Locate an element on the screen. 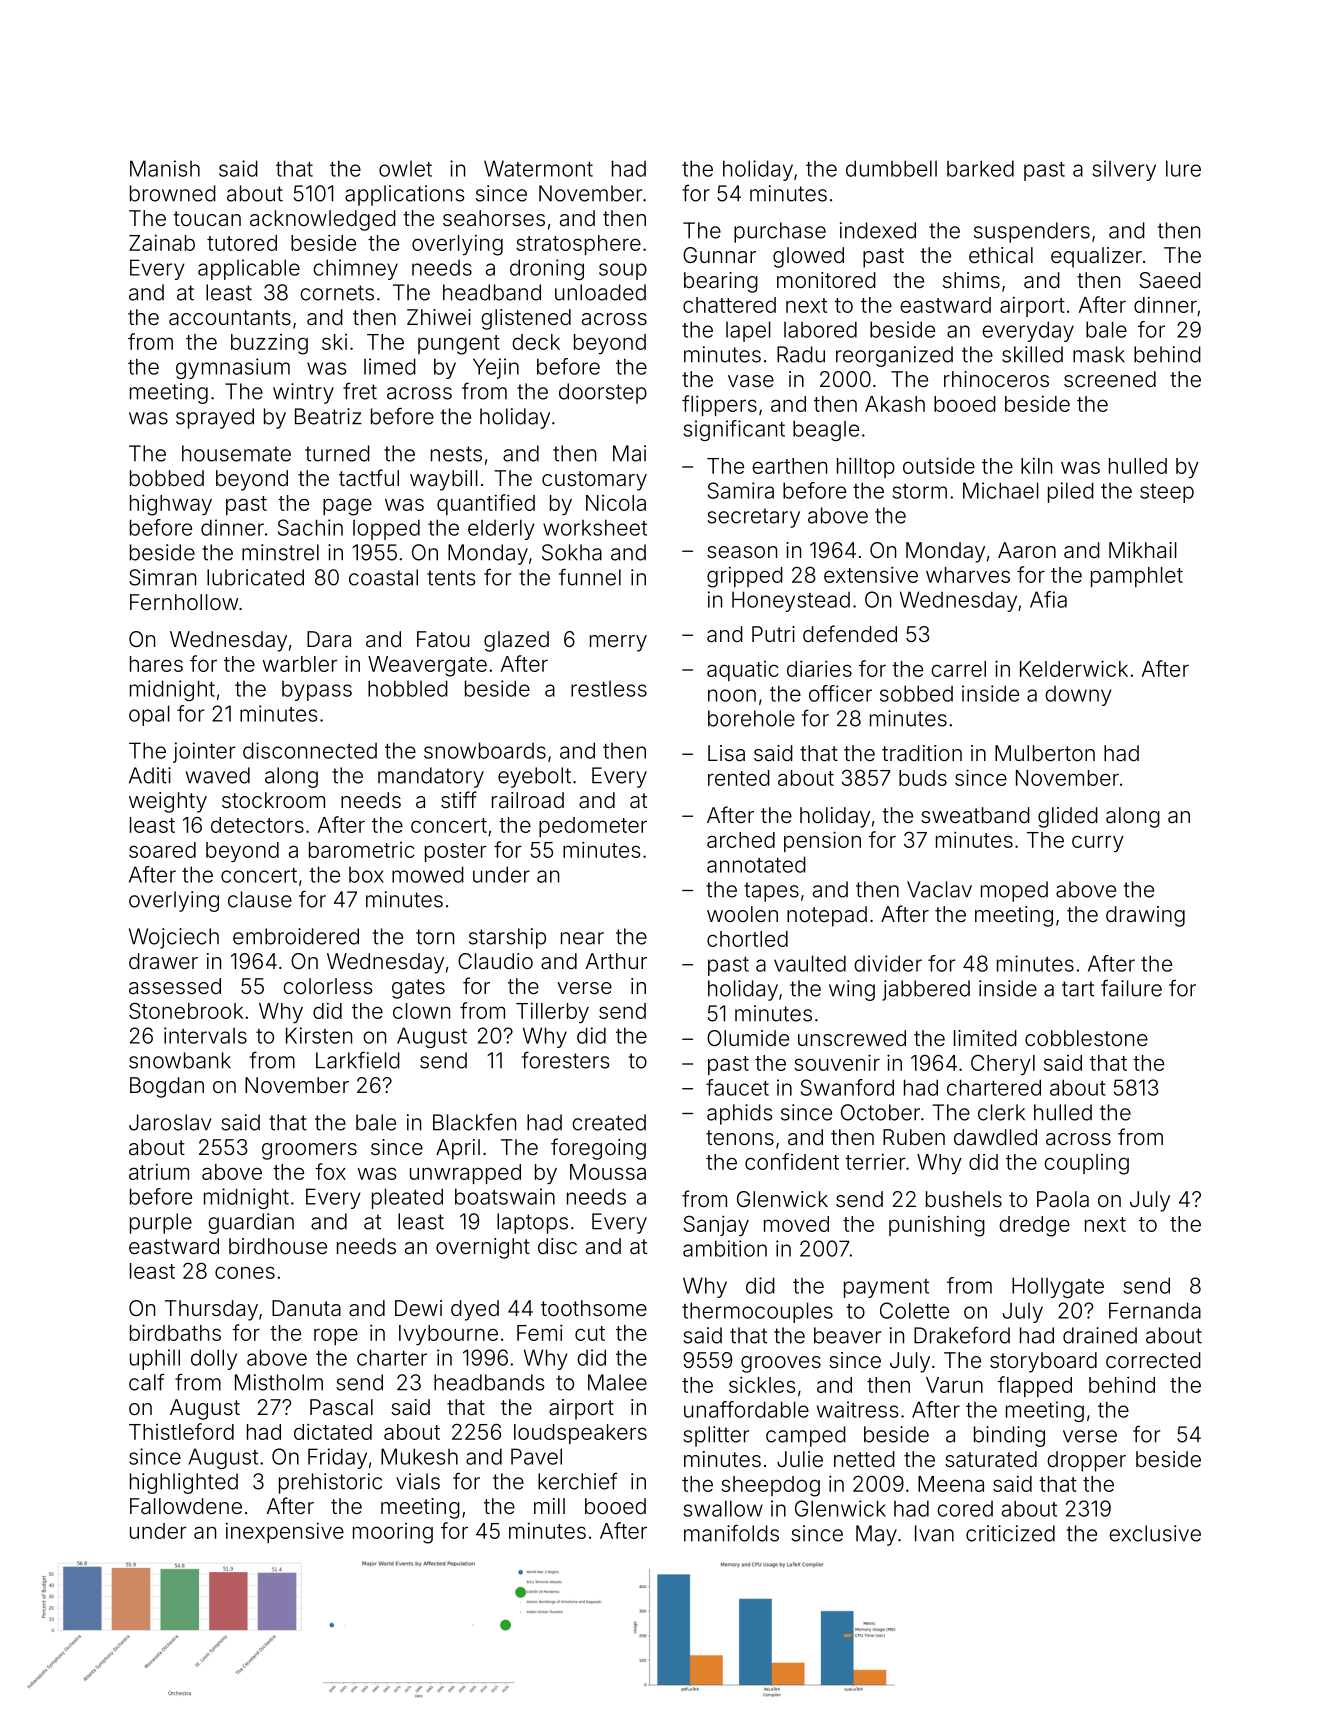  jabbered is located at coordinates (926, 990).
